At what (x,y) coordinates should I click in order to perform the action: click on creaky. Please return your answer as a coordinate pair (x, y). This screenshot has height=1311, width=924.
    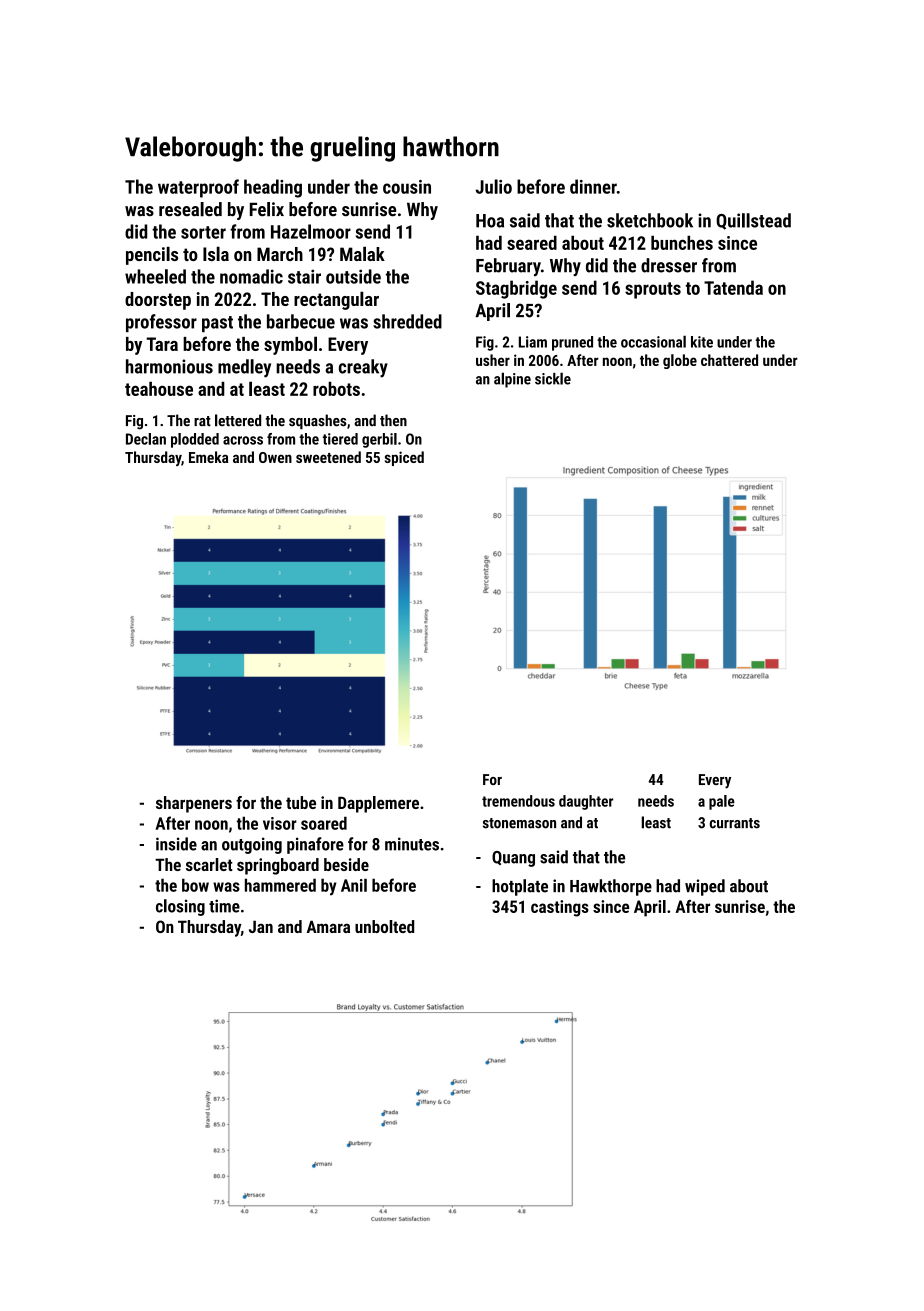
    Looking at the image, I should click on (363, 368).
